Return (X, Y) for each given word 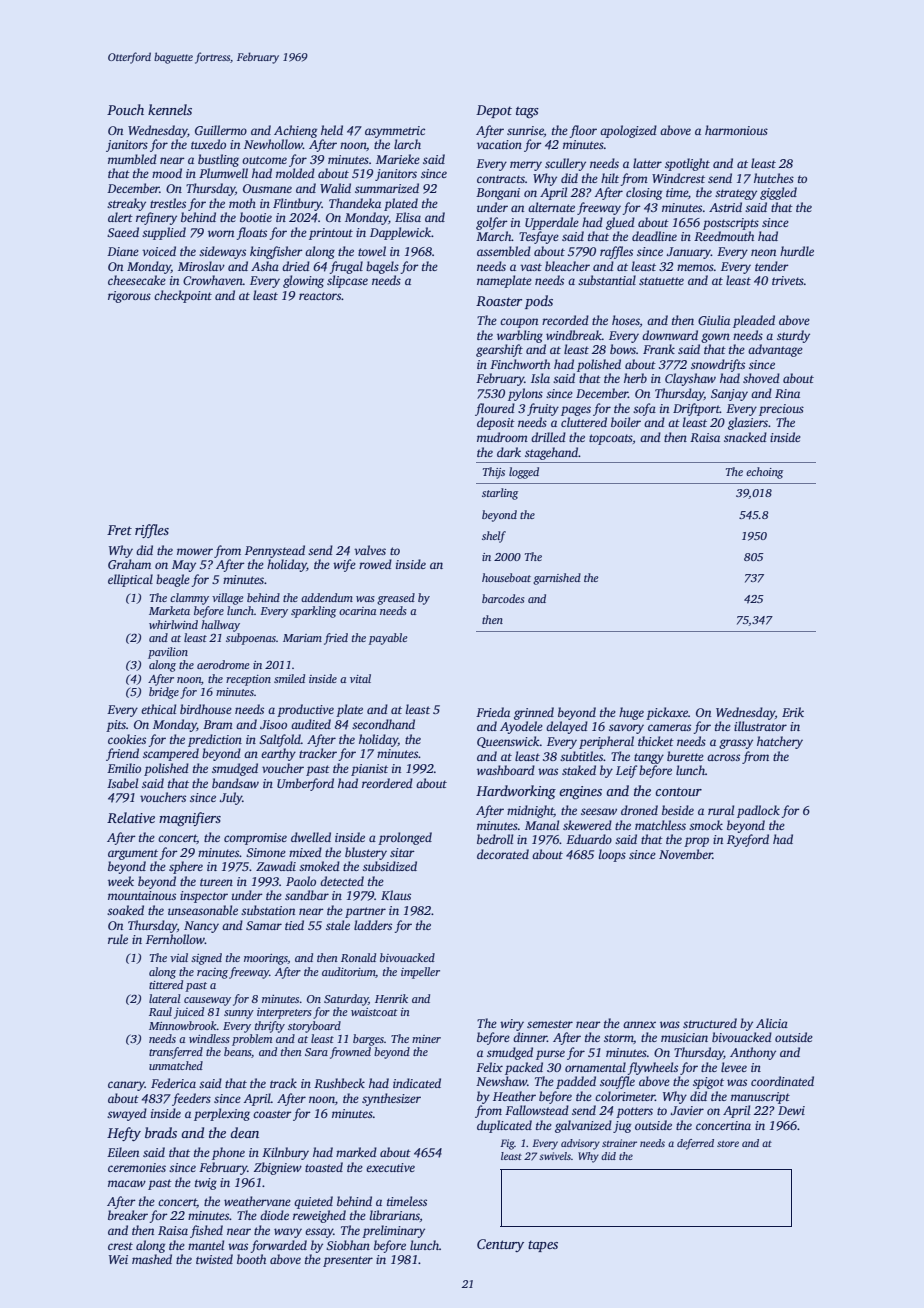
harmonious (736, 130)
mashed (152, 1259)
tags (527, 112)
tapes (543, 1246)
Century (500, 1245)
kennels (170, 109)
